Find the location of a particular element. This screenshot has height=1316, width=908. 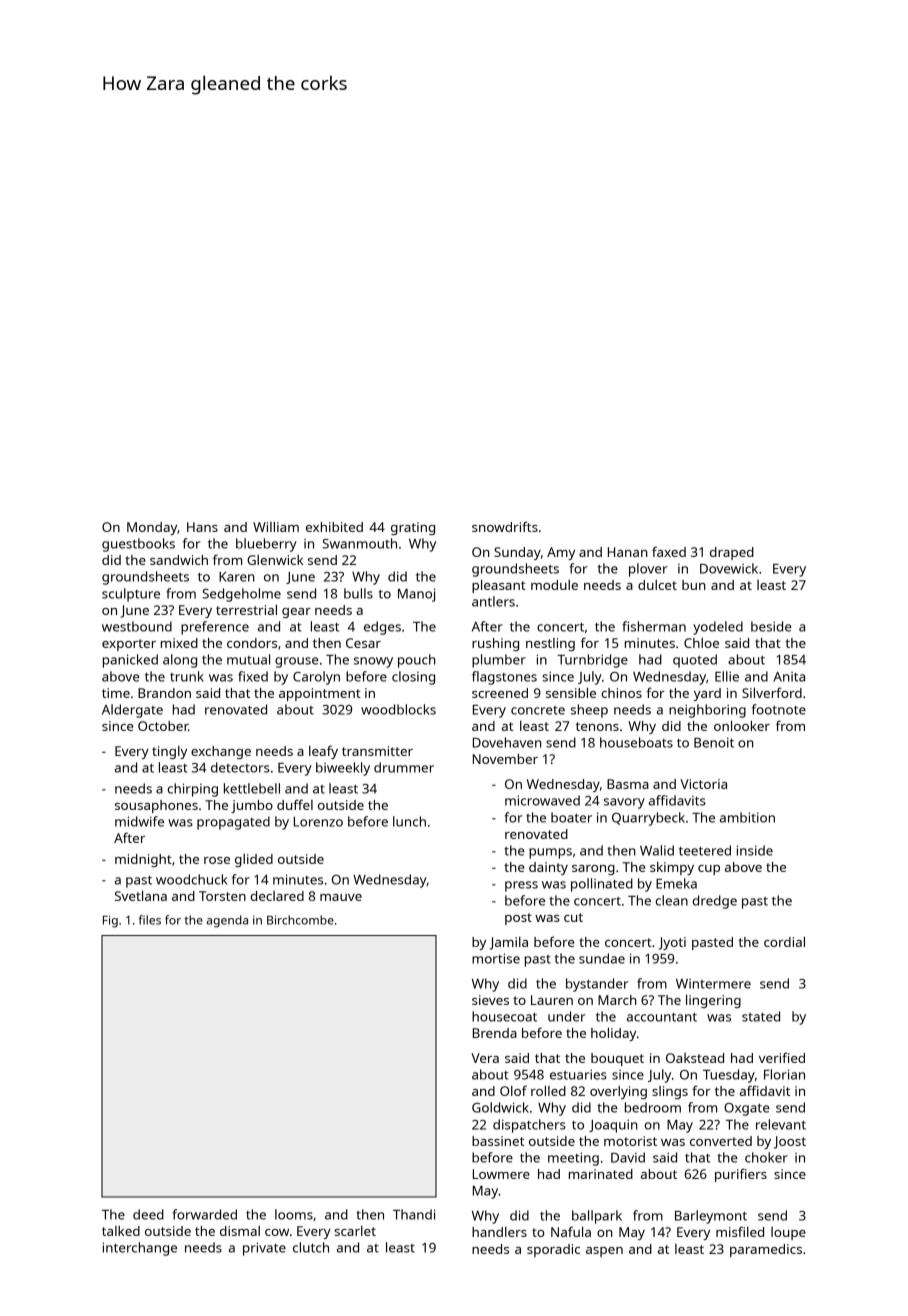

bassinet is located at coordinates (498, 1141).
